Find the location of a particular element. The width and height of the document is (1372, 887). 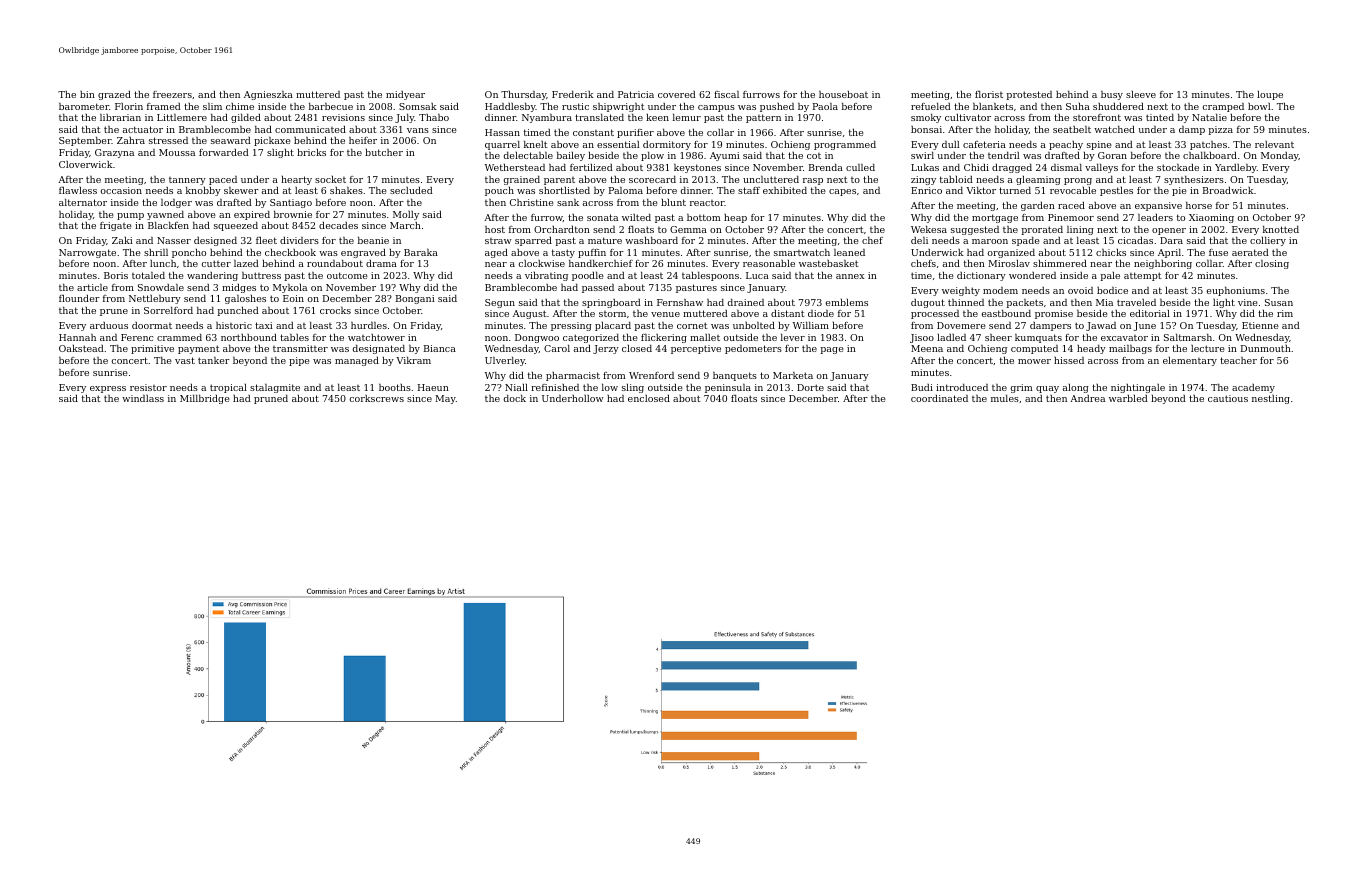

pattern is located at coordinates (763, 118).
